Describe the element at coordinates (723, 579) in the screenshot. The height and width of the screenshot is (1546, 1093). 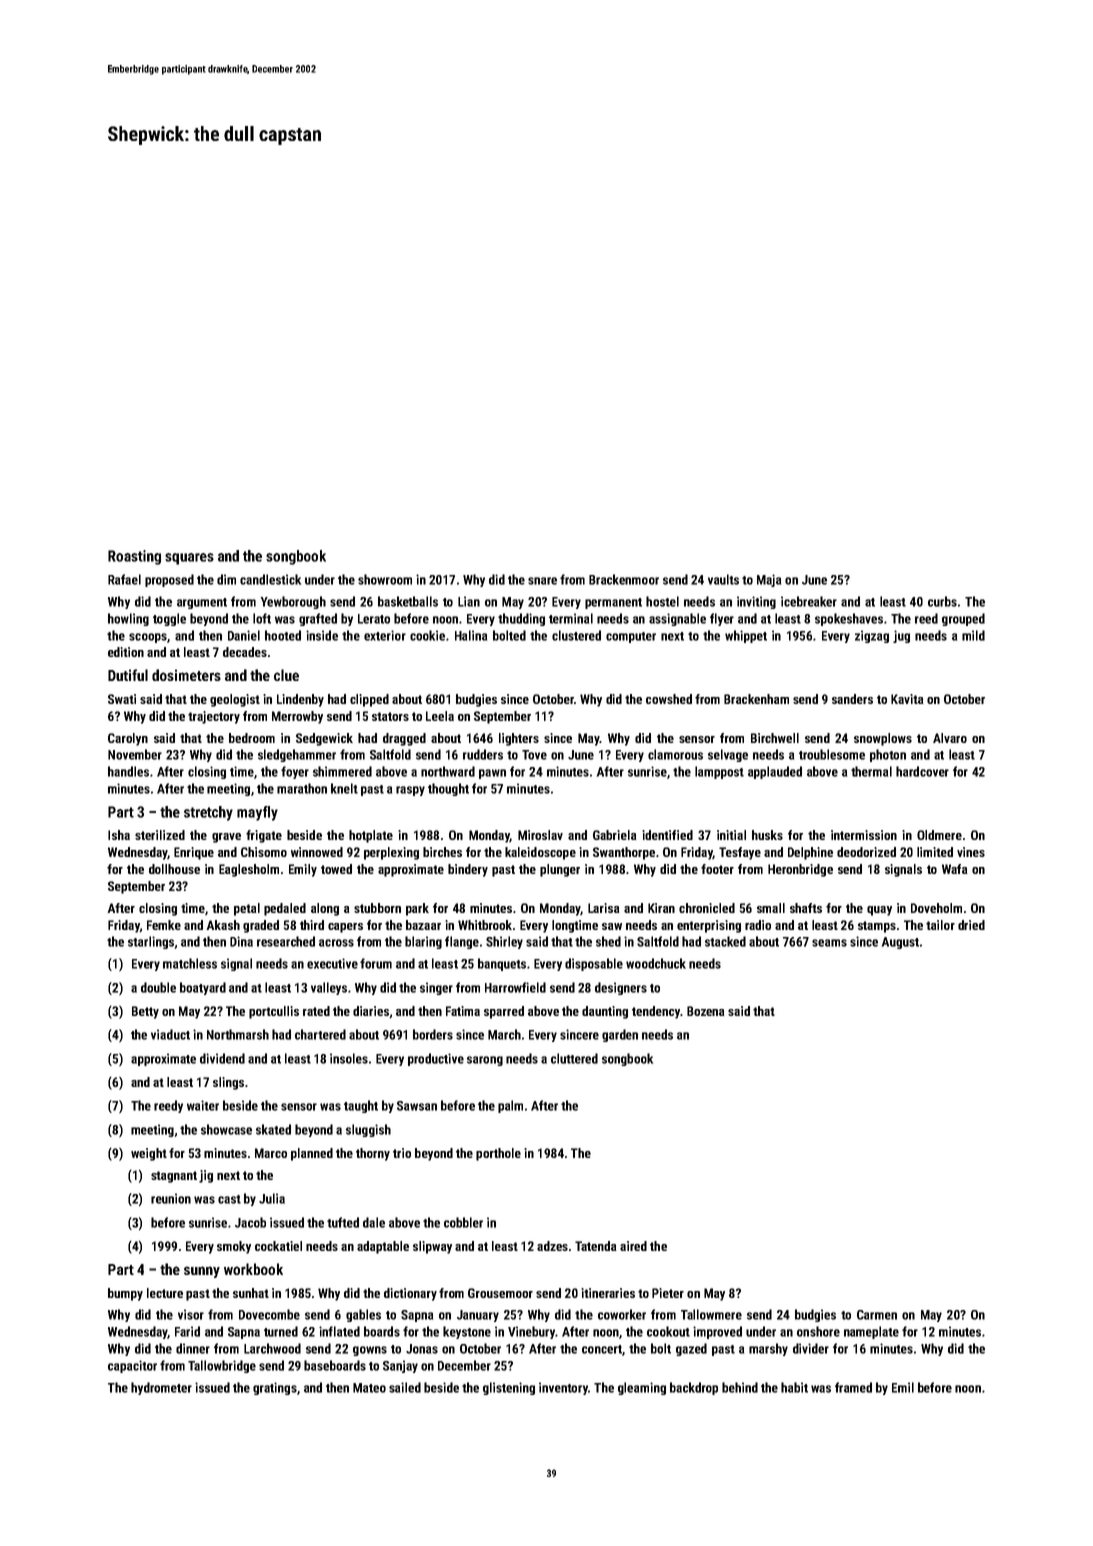
I see `vaults` at that location.
